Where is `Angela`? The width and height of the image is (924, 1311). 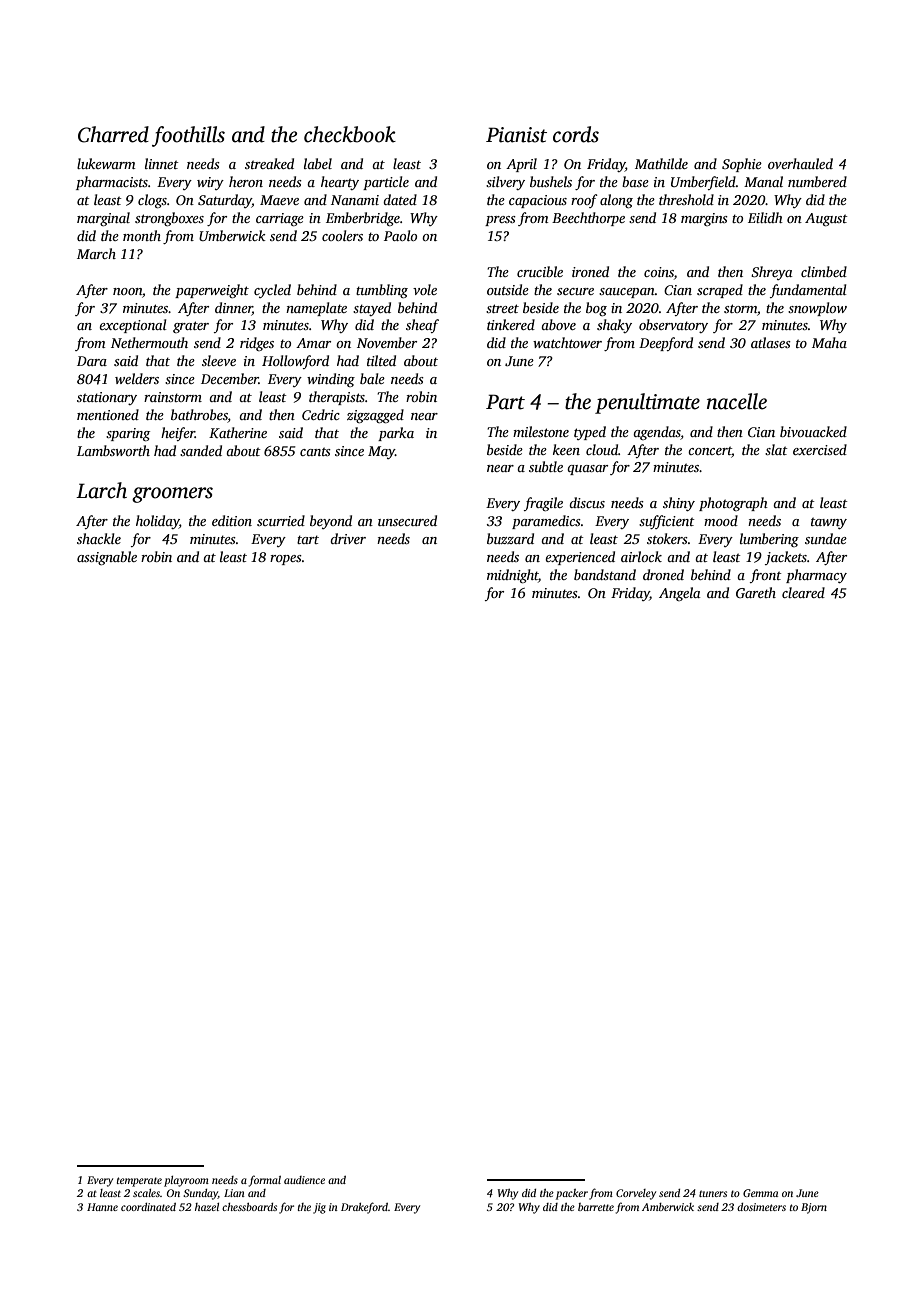 Angela is located at coordinates (680, 594).
